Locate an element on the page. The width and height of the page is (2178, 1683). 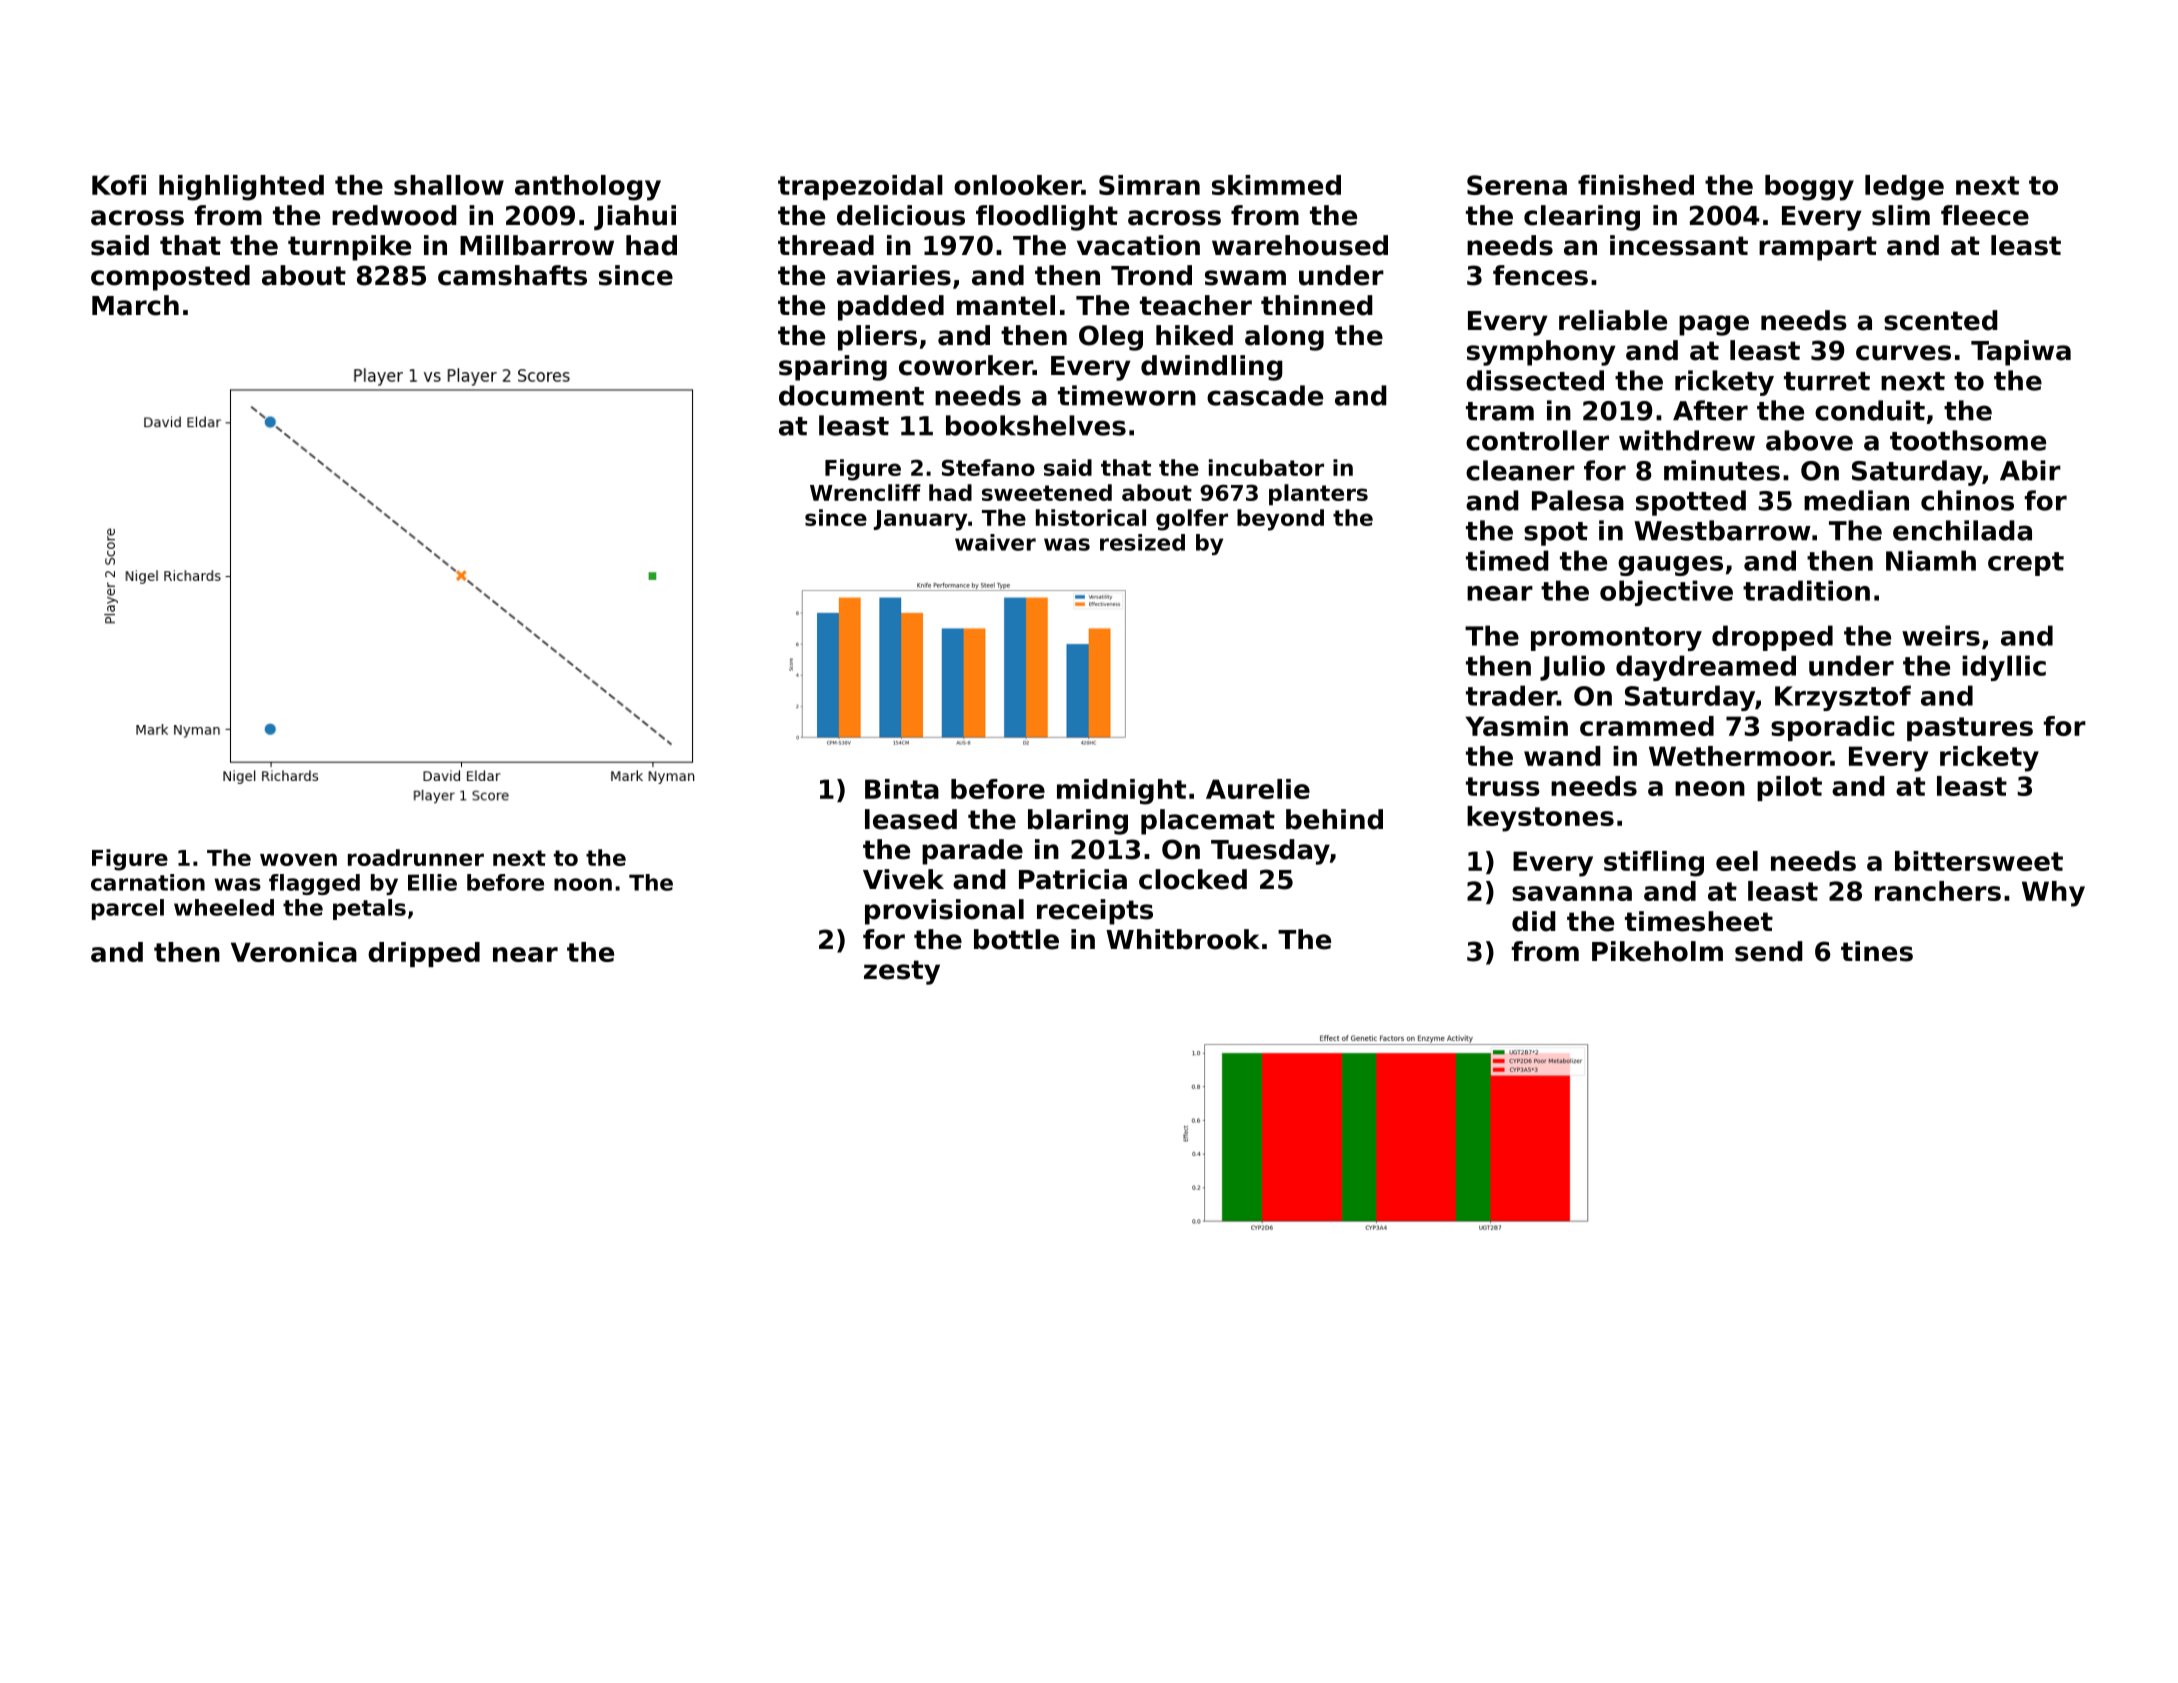
woven is located at coordinates (298, 859).
